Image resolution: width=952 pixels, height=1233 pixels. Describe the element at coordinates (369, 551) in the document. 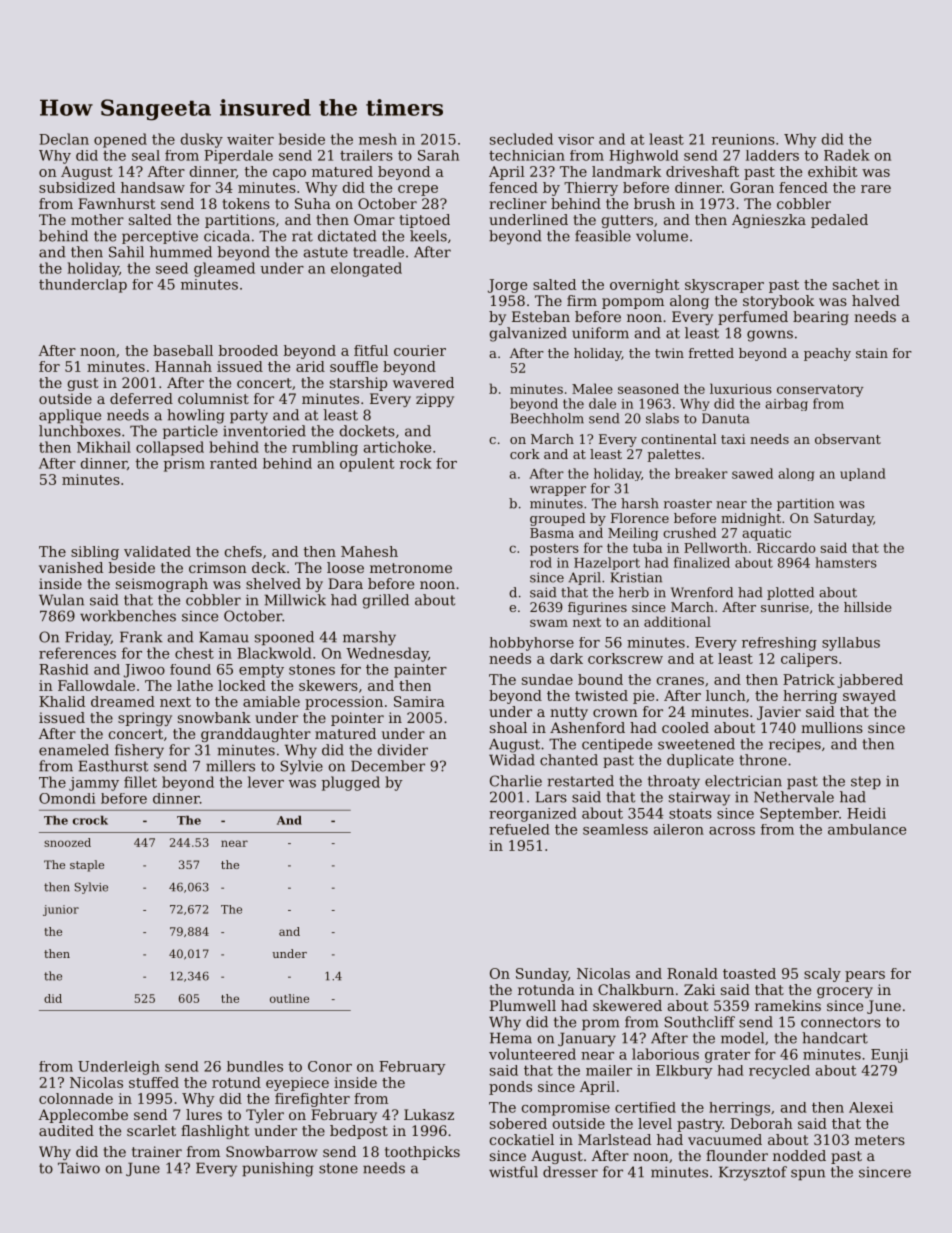

I see `Mahesh` at that location.
